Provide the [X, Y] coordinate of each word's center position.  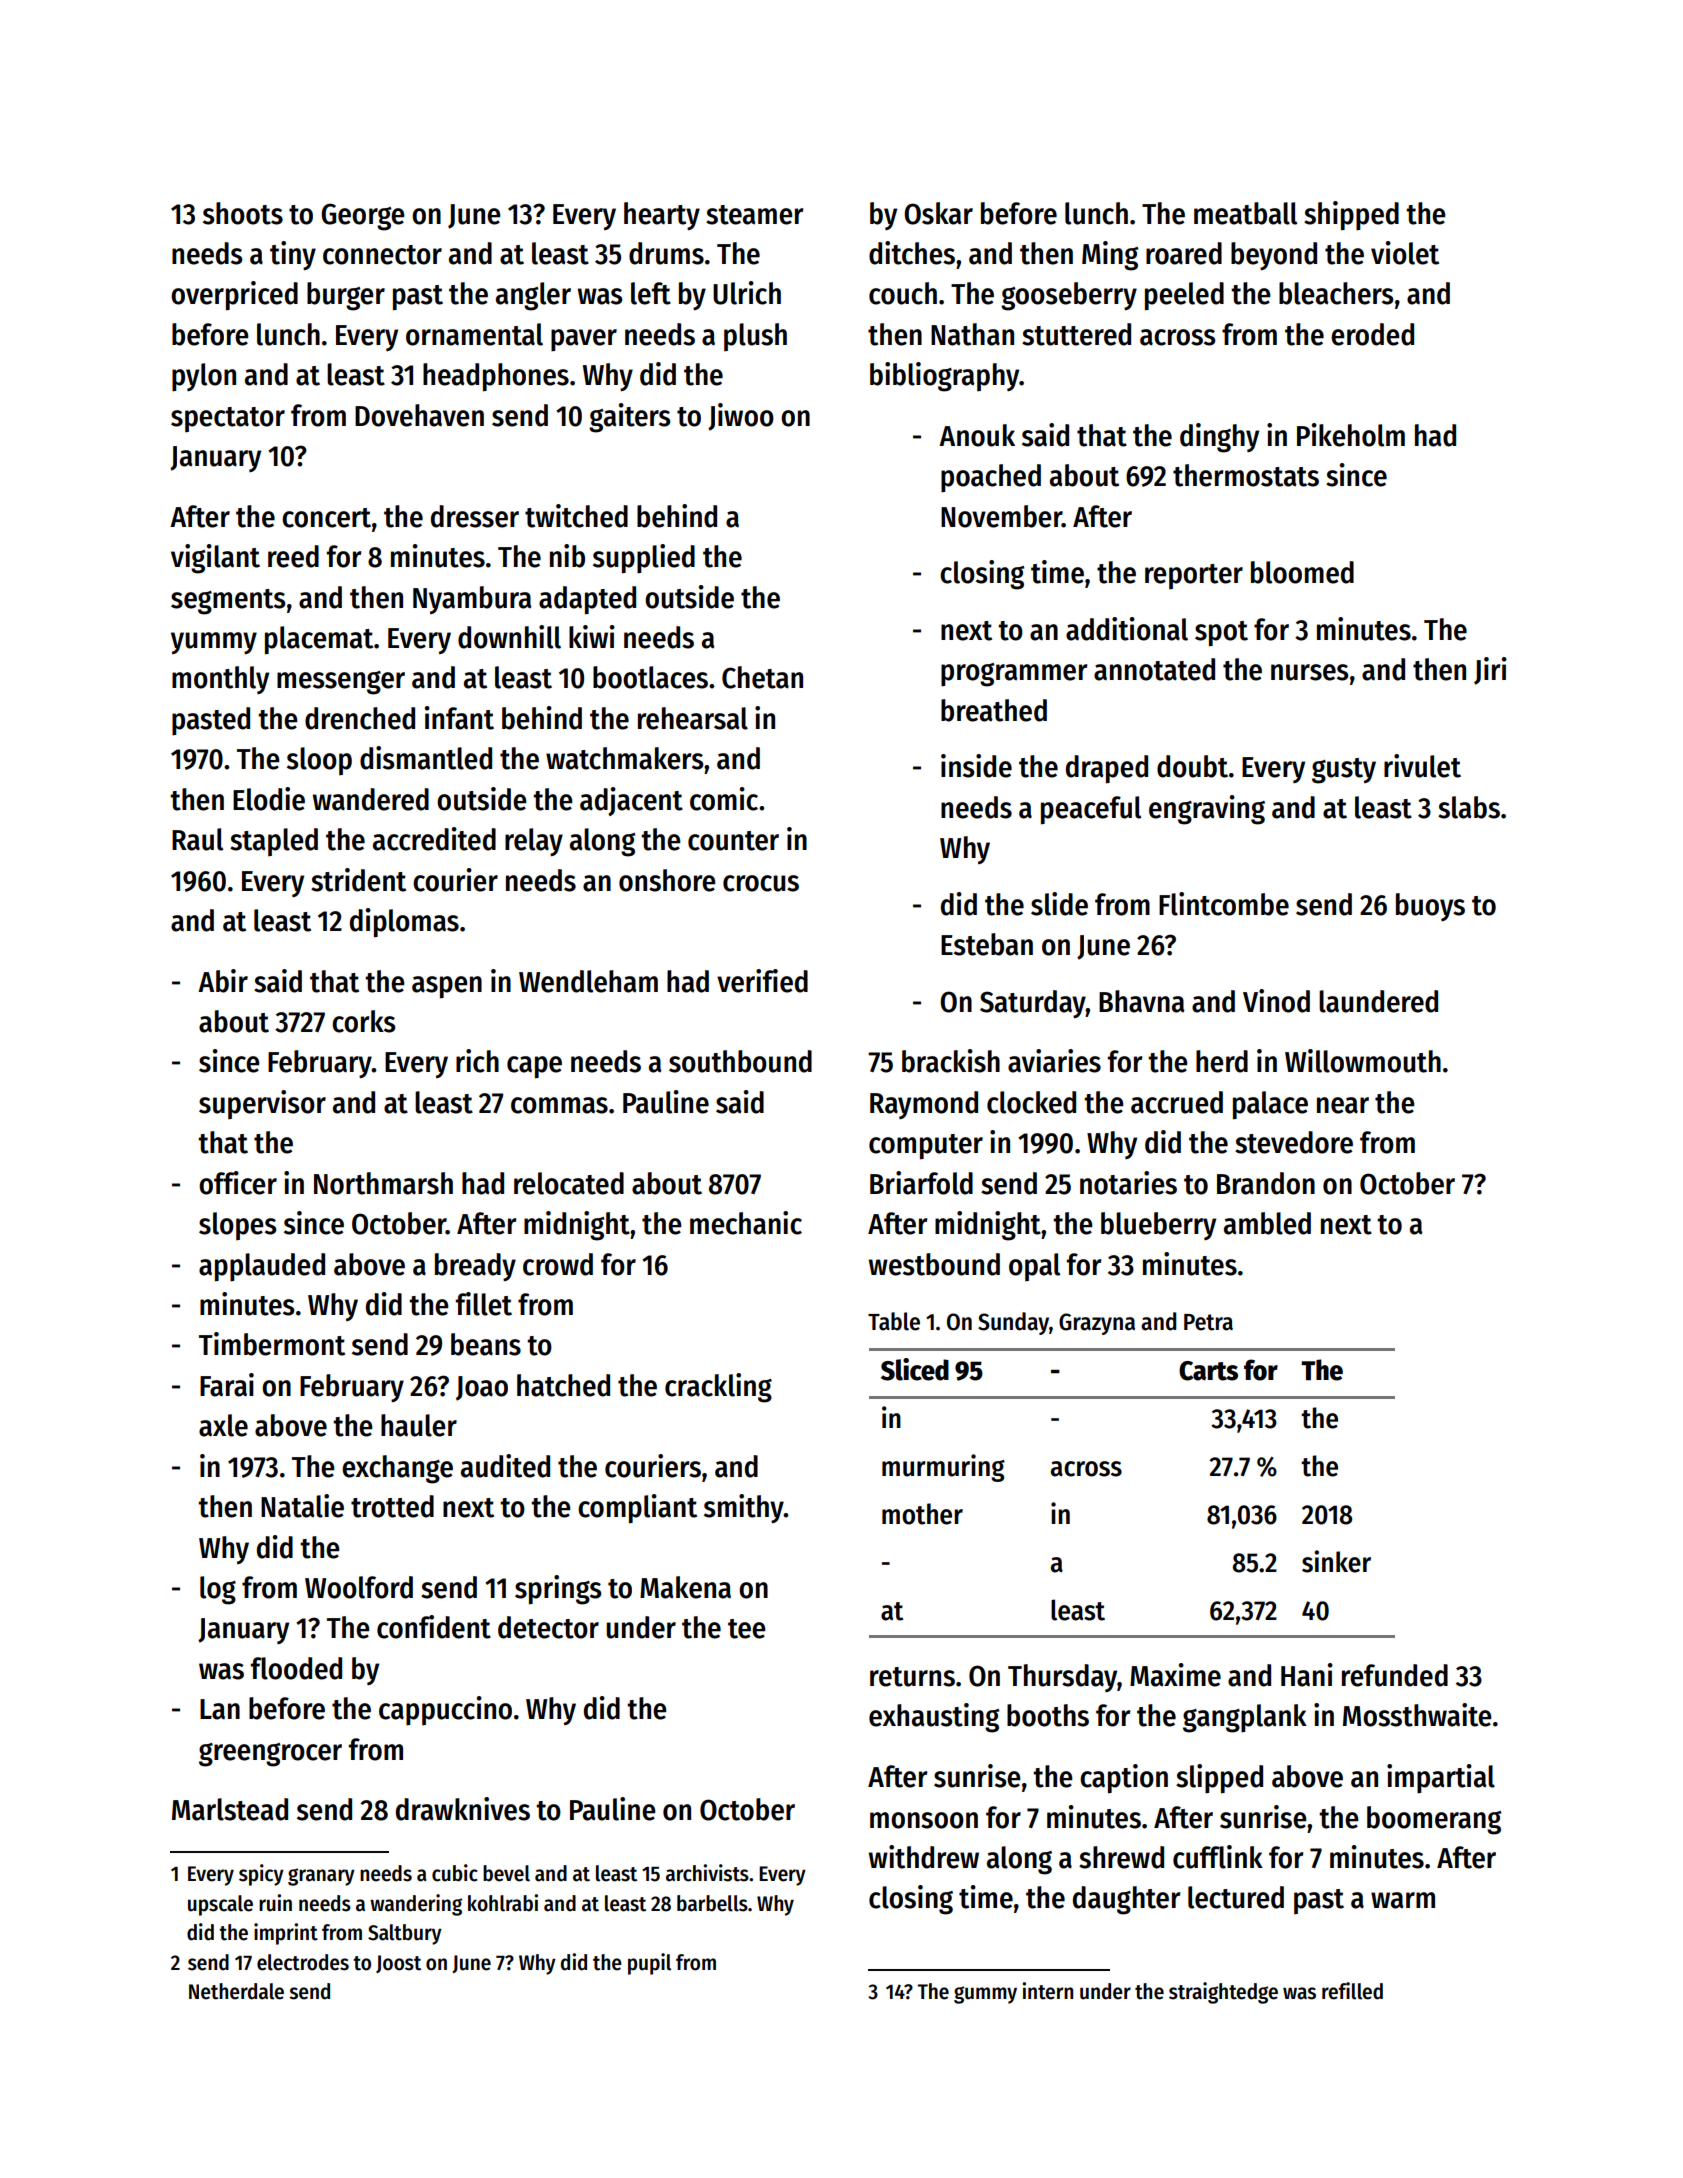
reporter [1194, 576]
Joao [482, 1388]
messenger [341, 683]
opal [1034, 1267]
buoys [1430, 907]
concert [326, 518]
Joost [398, 1964]
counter [733, 841]
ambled [1267, 1223]
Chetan [762, 677]
